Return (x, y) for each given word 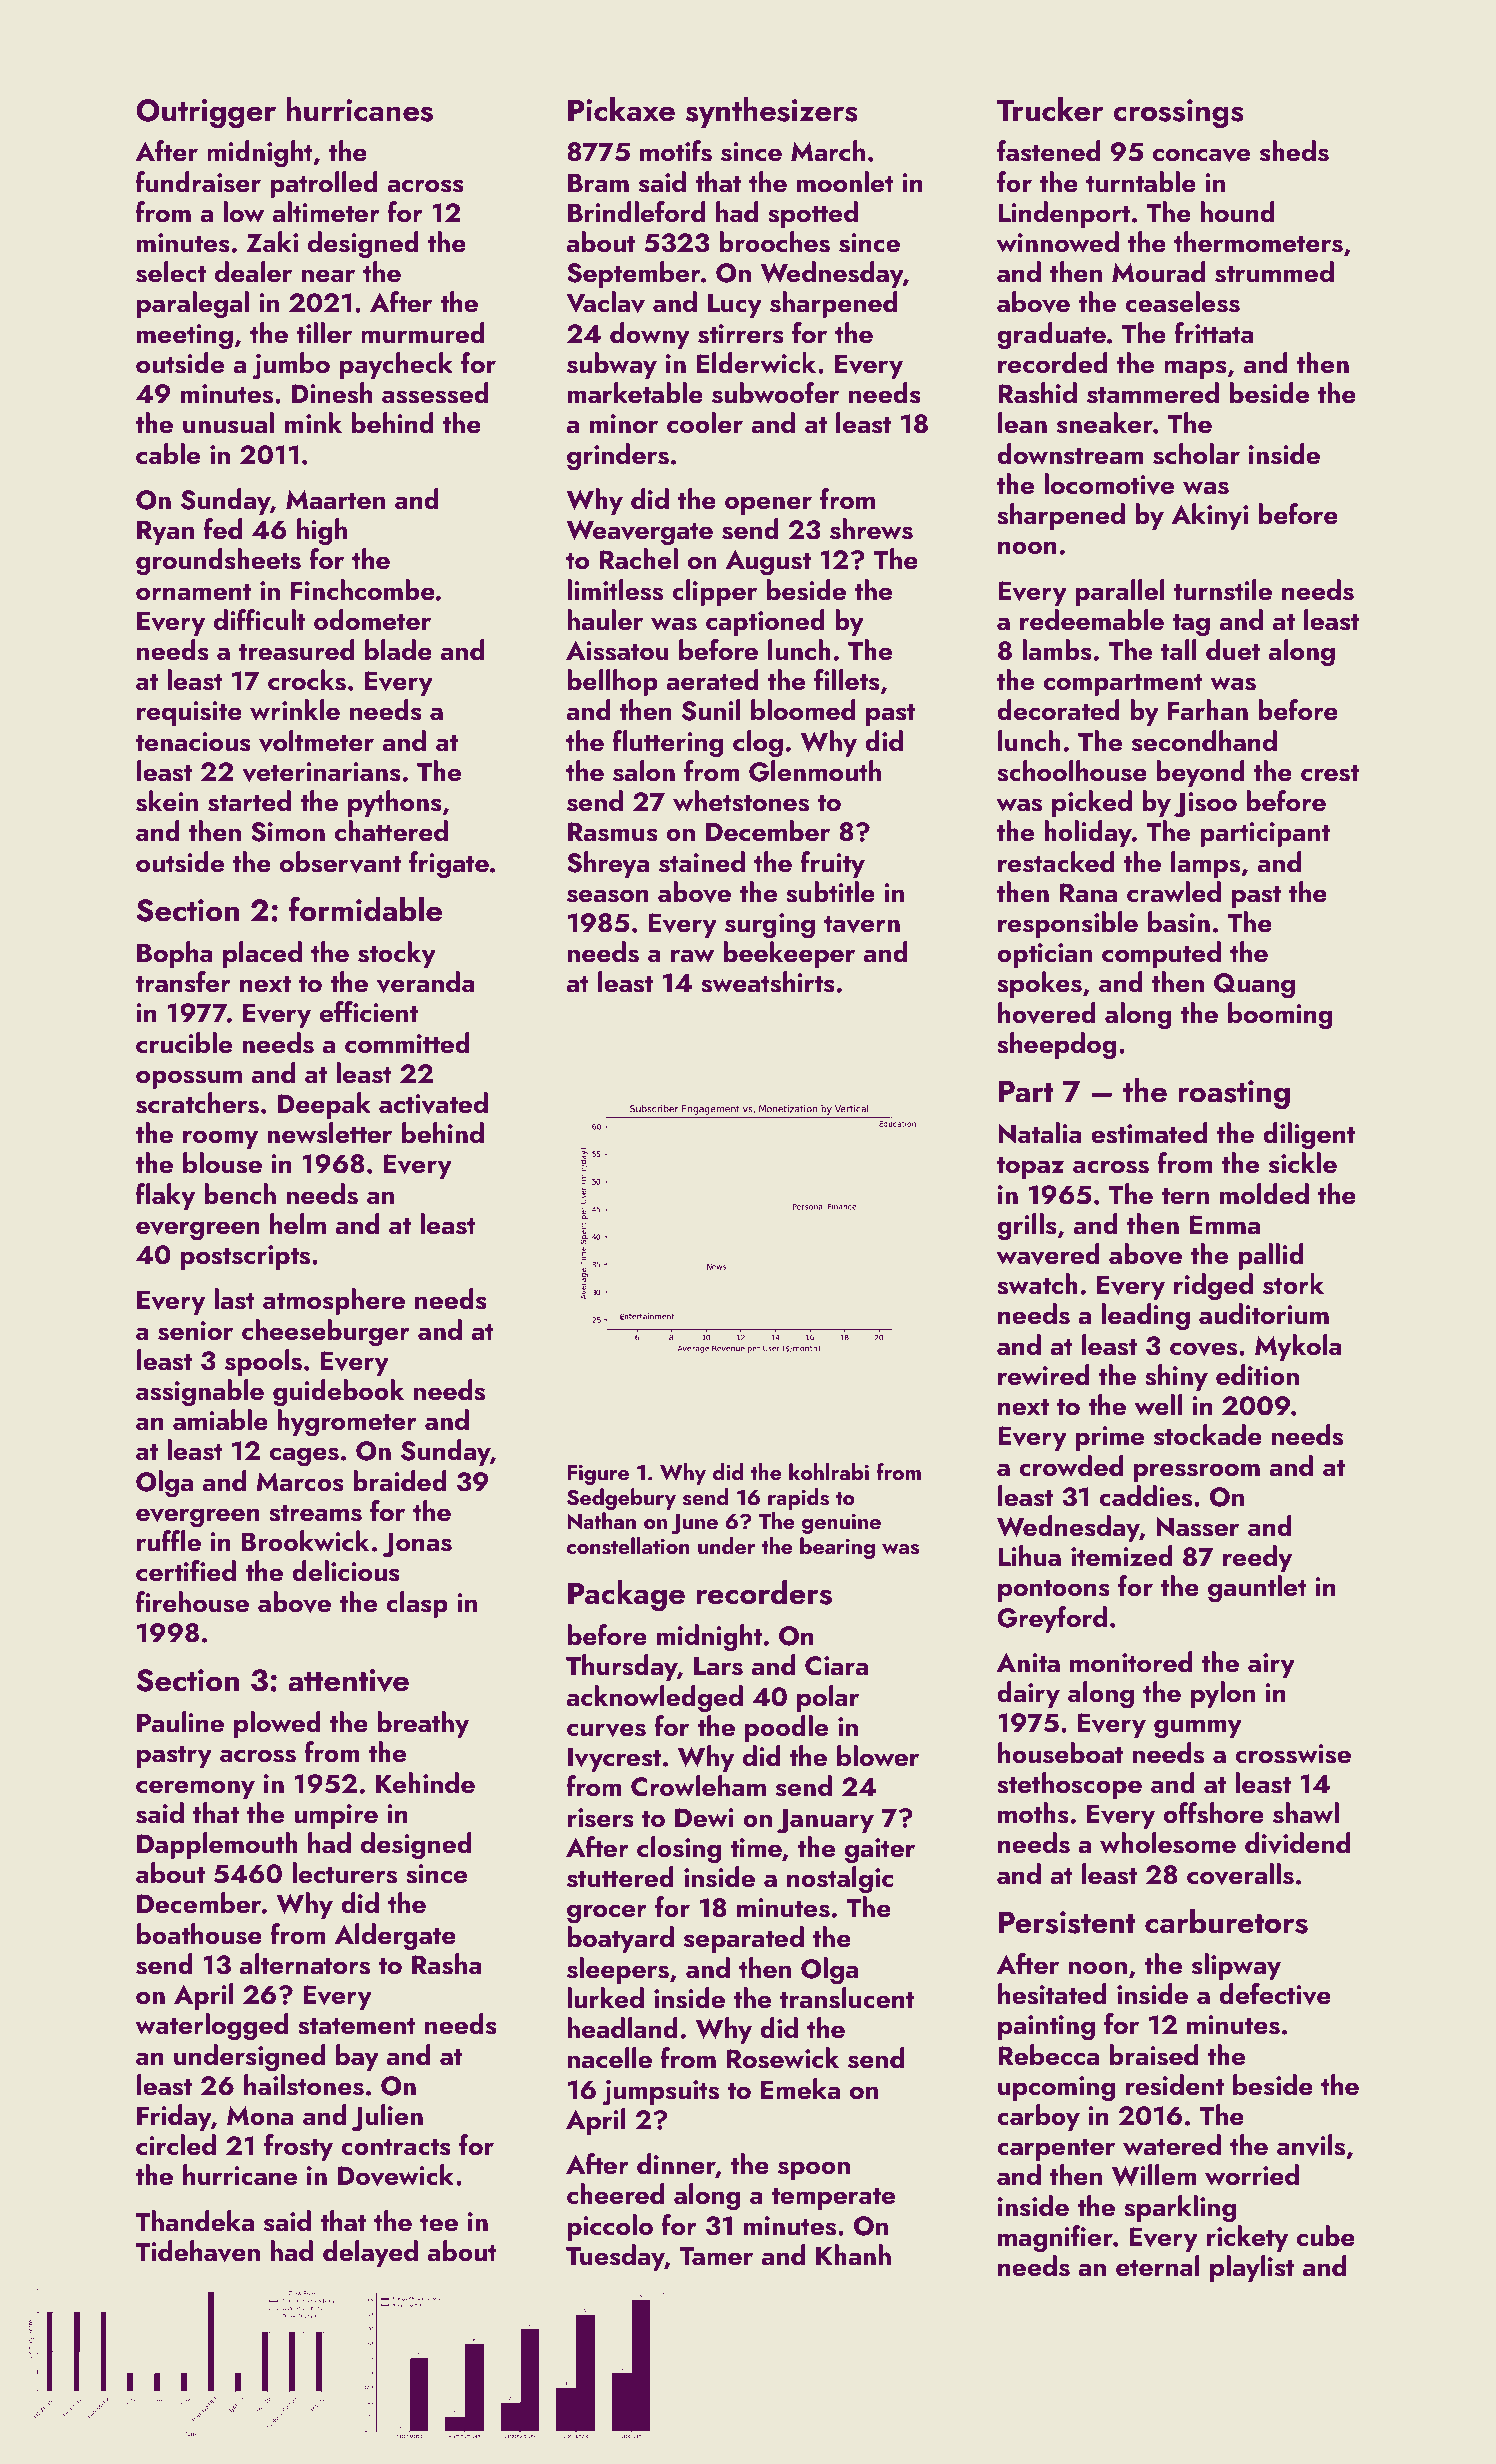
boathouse (199, 1934)
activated (433, 1103)
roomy (220, 1139)
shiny (1176, 1377)
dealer (253, 272)
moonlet (845, 182)
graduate (1051, 336)
